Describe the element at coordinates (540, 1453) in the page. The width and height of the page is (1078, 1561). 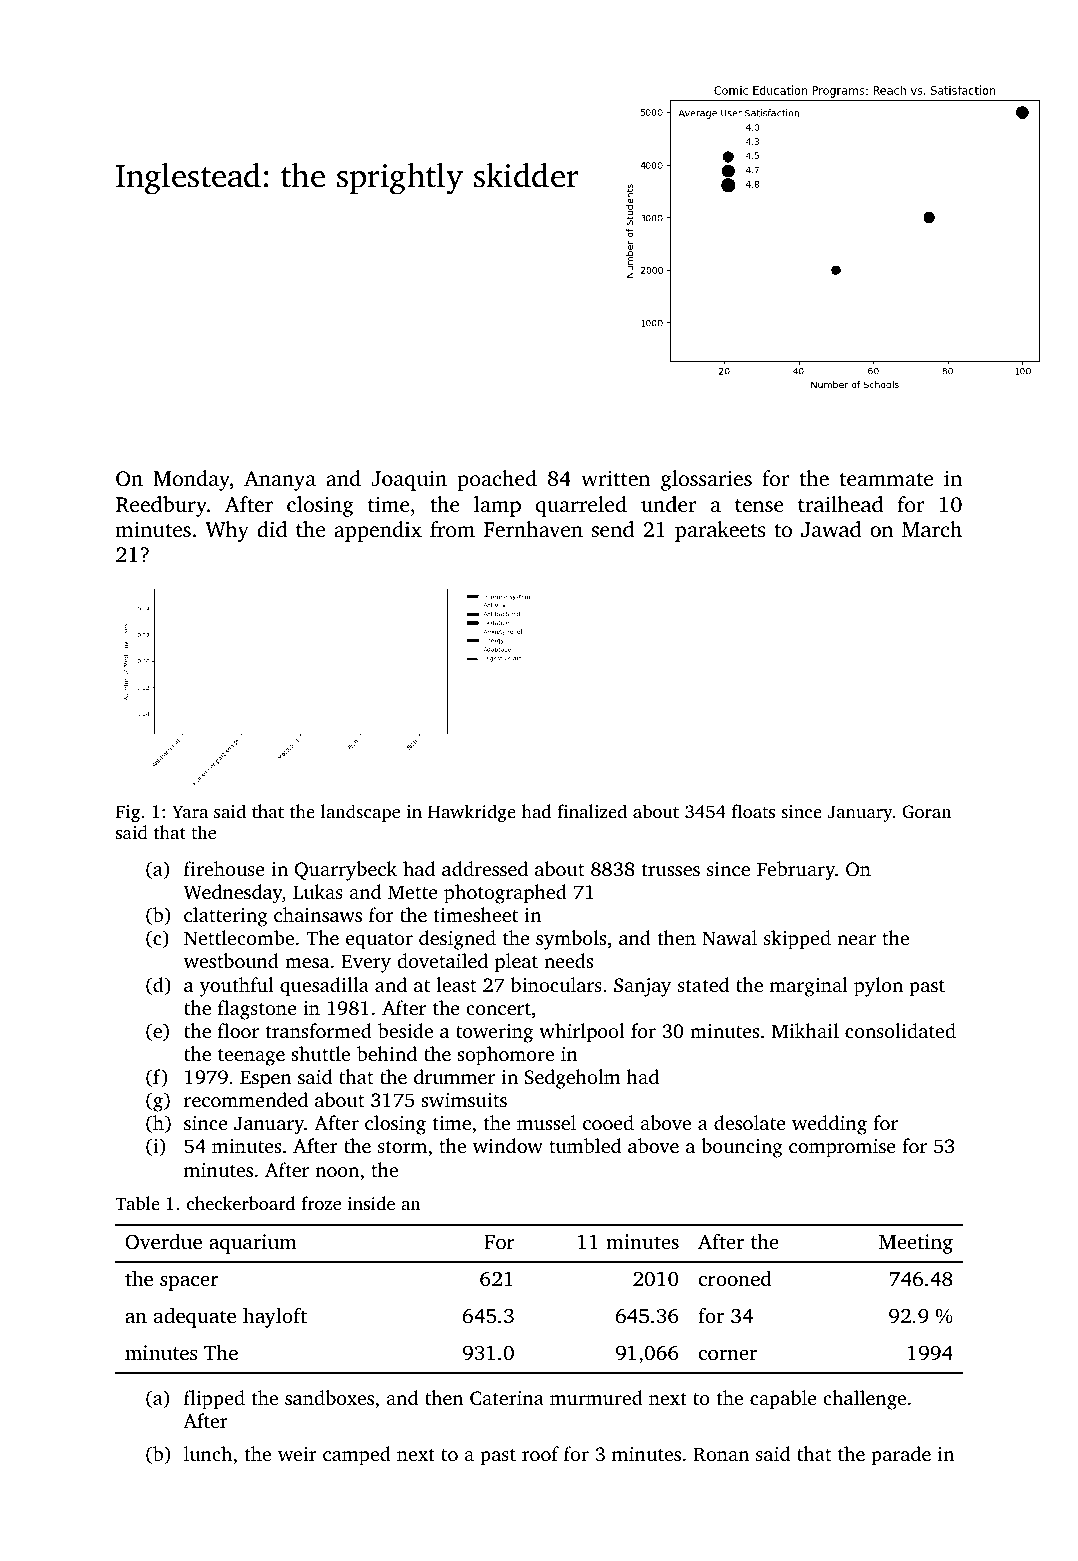
I see `roof` at that location.
